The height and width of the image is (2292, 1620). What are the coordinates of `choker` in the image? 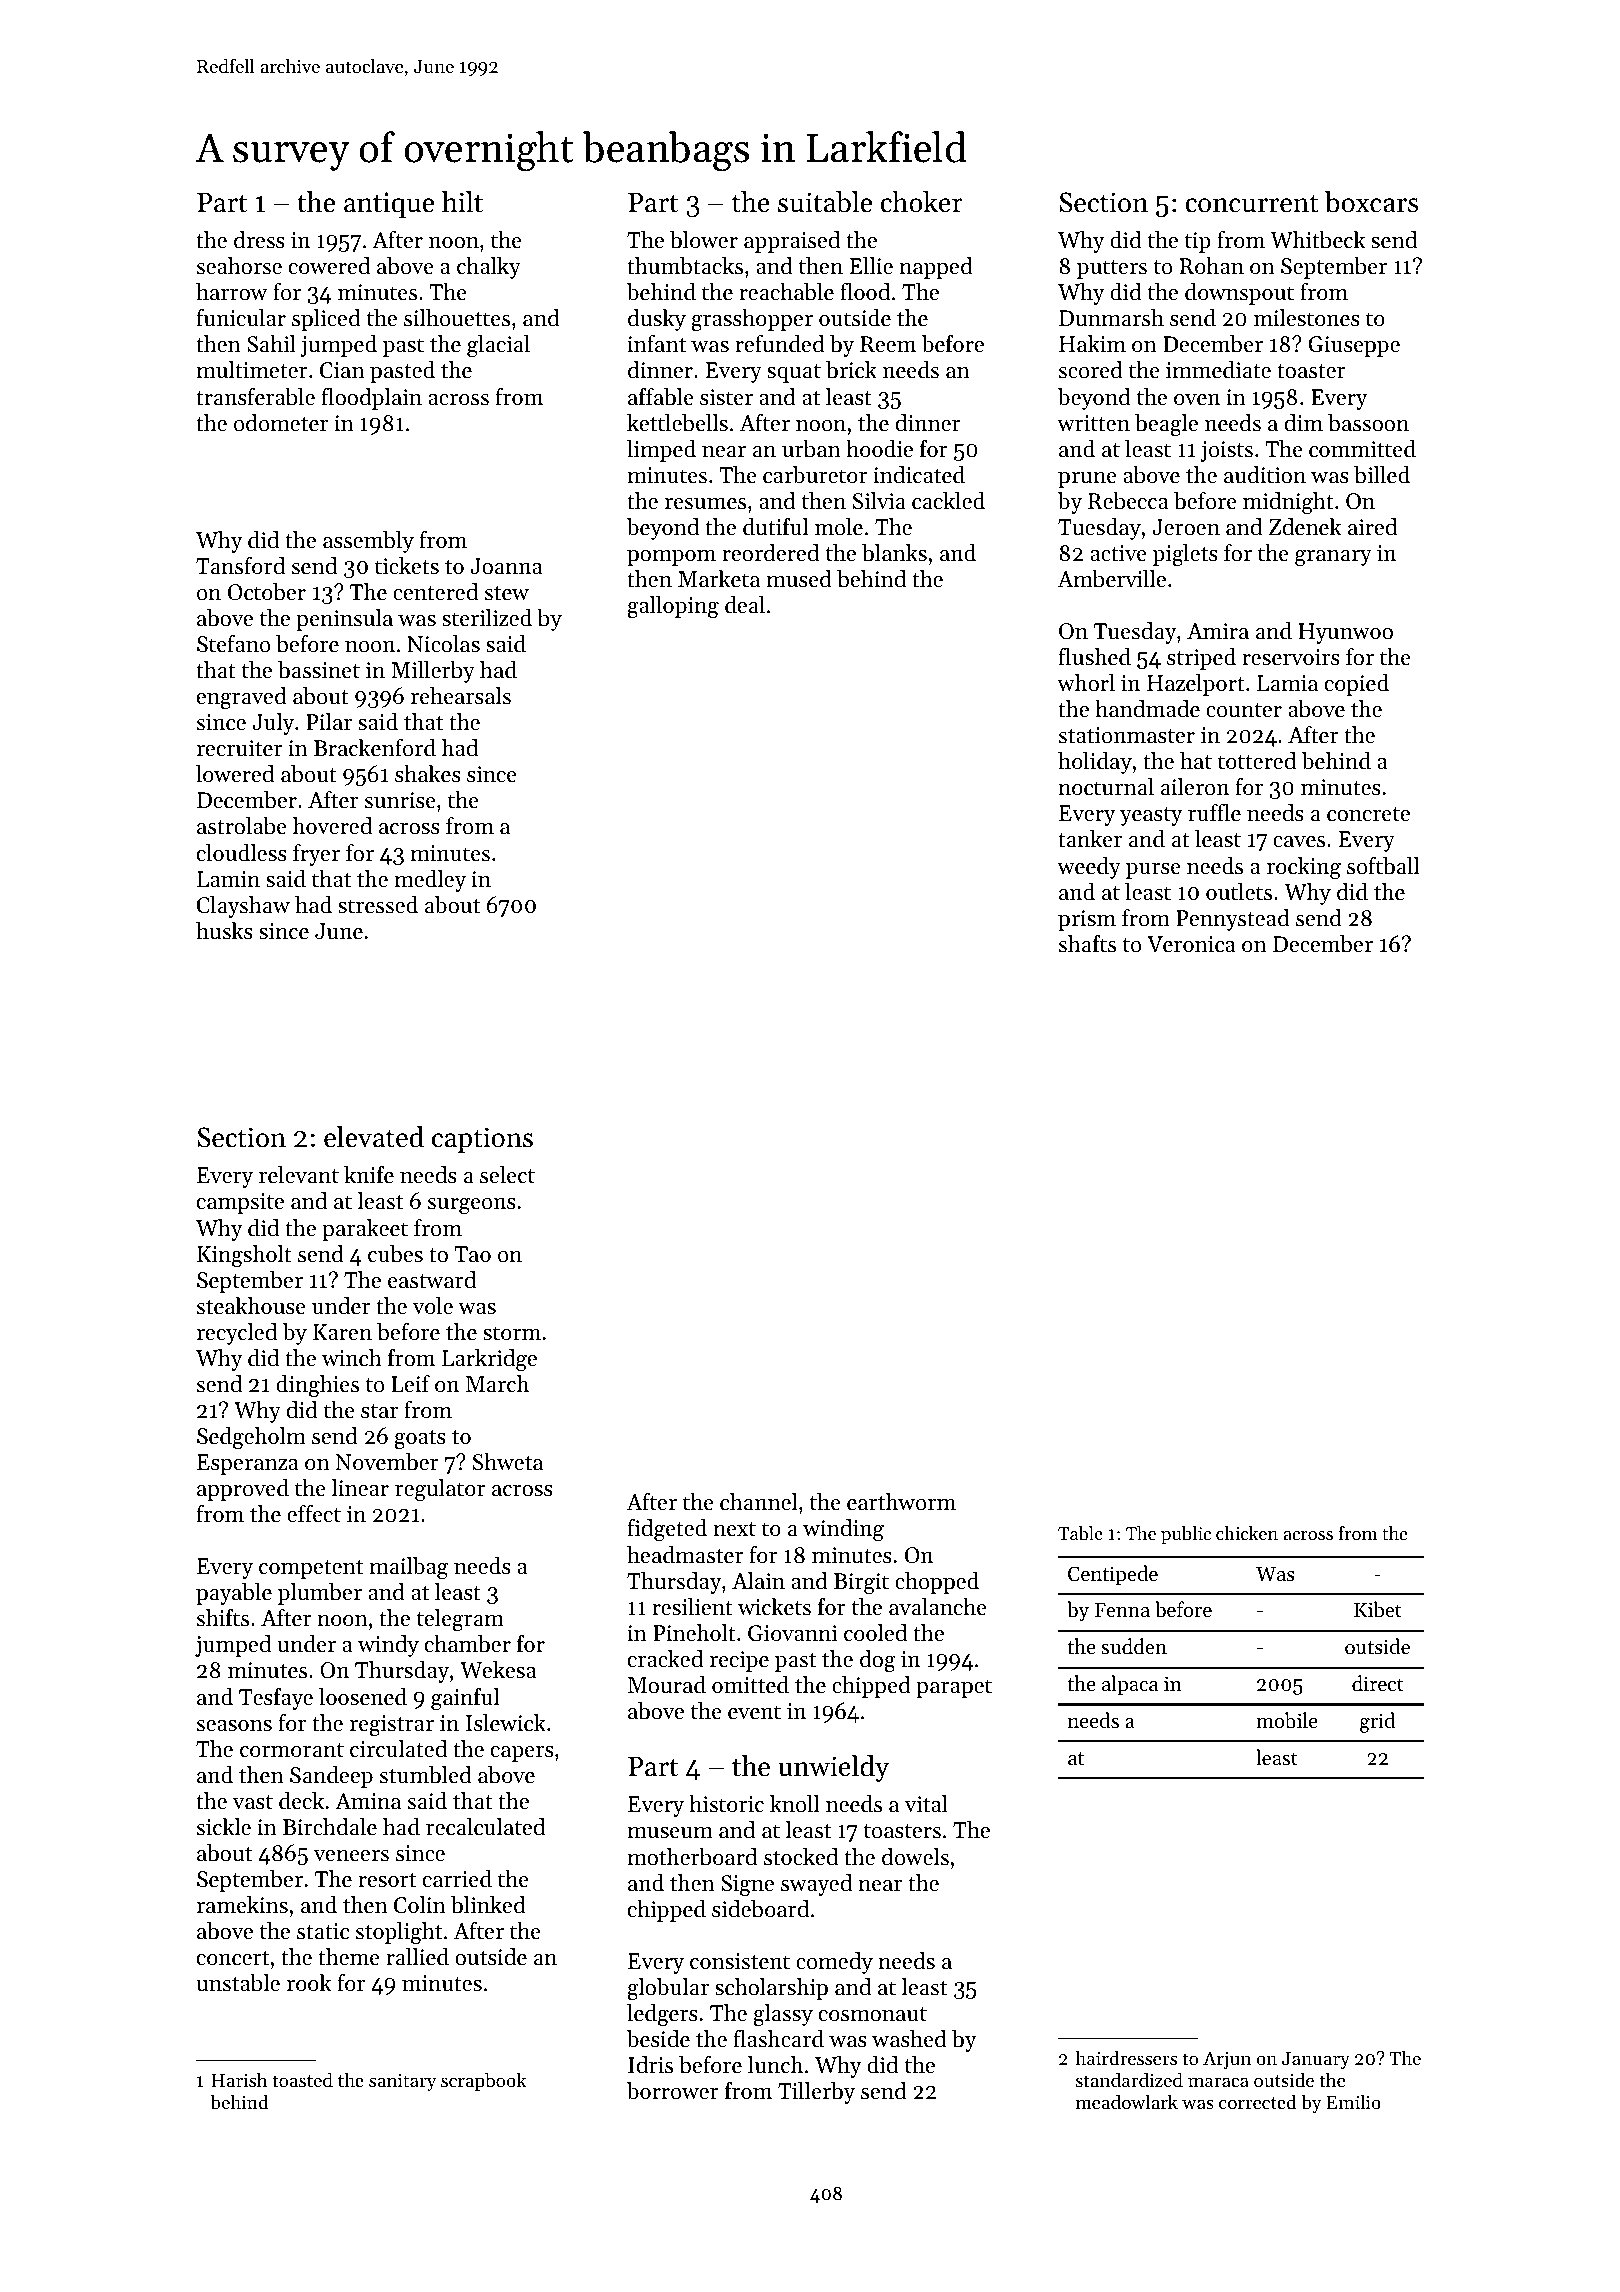 It's located at (921, 202).
